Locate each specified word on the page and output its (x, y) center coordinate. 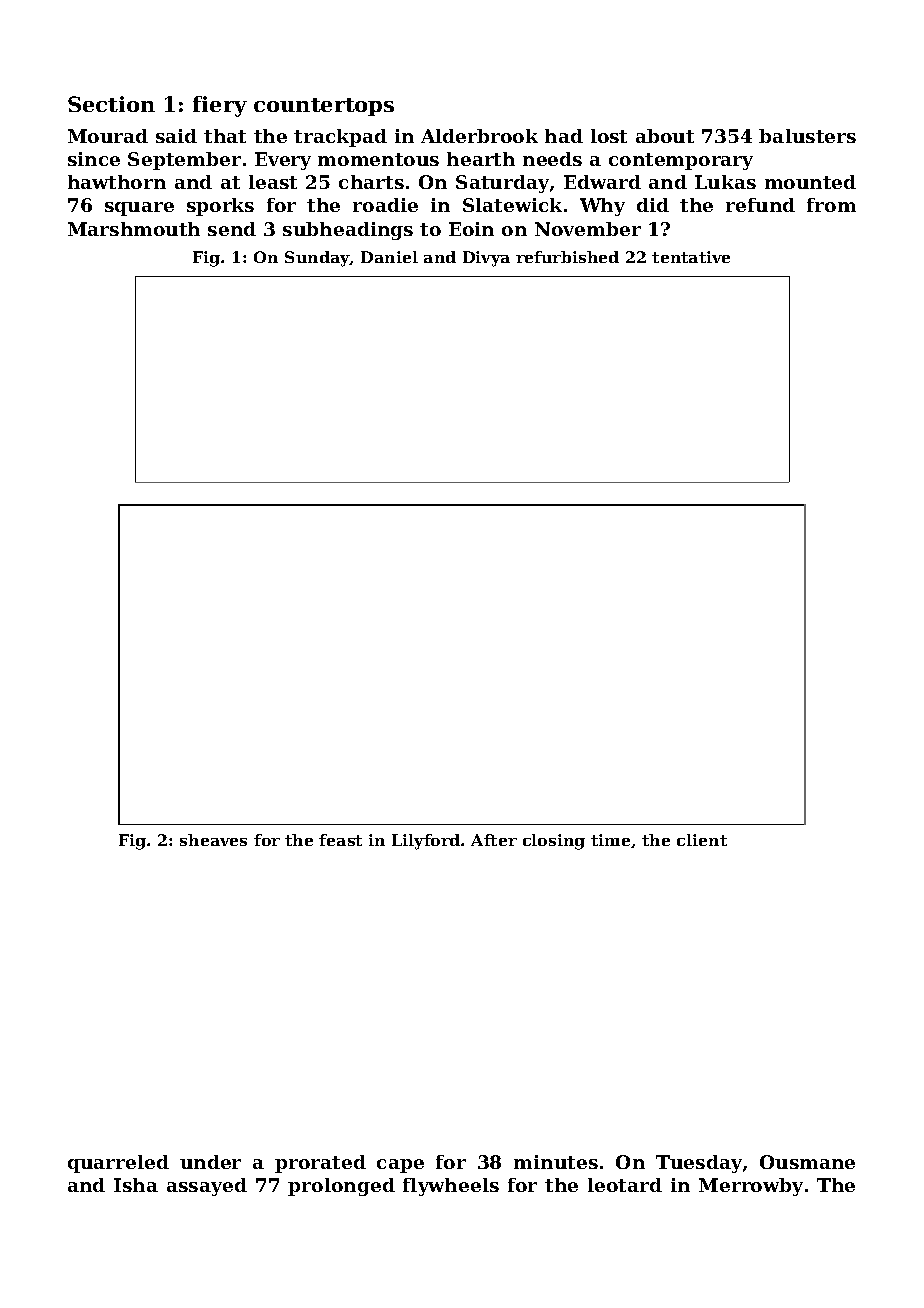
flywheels (451, 1187)
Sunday (317, 259)
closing (554, 842)
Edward (602, 182)
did (653, 205)
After (494, 840)
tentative (691, 257)
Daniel (389, 257)
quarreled (118, 1164)
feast (340, 840)
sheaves (213, 840)
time (610, 840)
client (702, 840)
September (184, 161)
